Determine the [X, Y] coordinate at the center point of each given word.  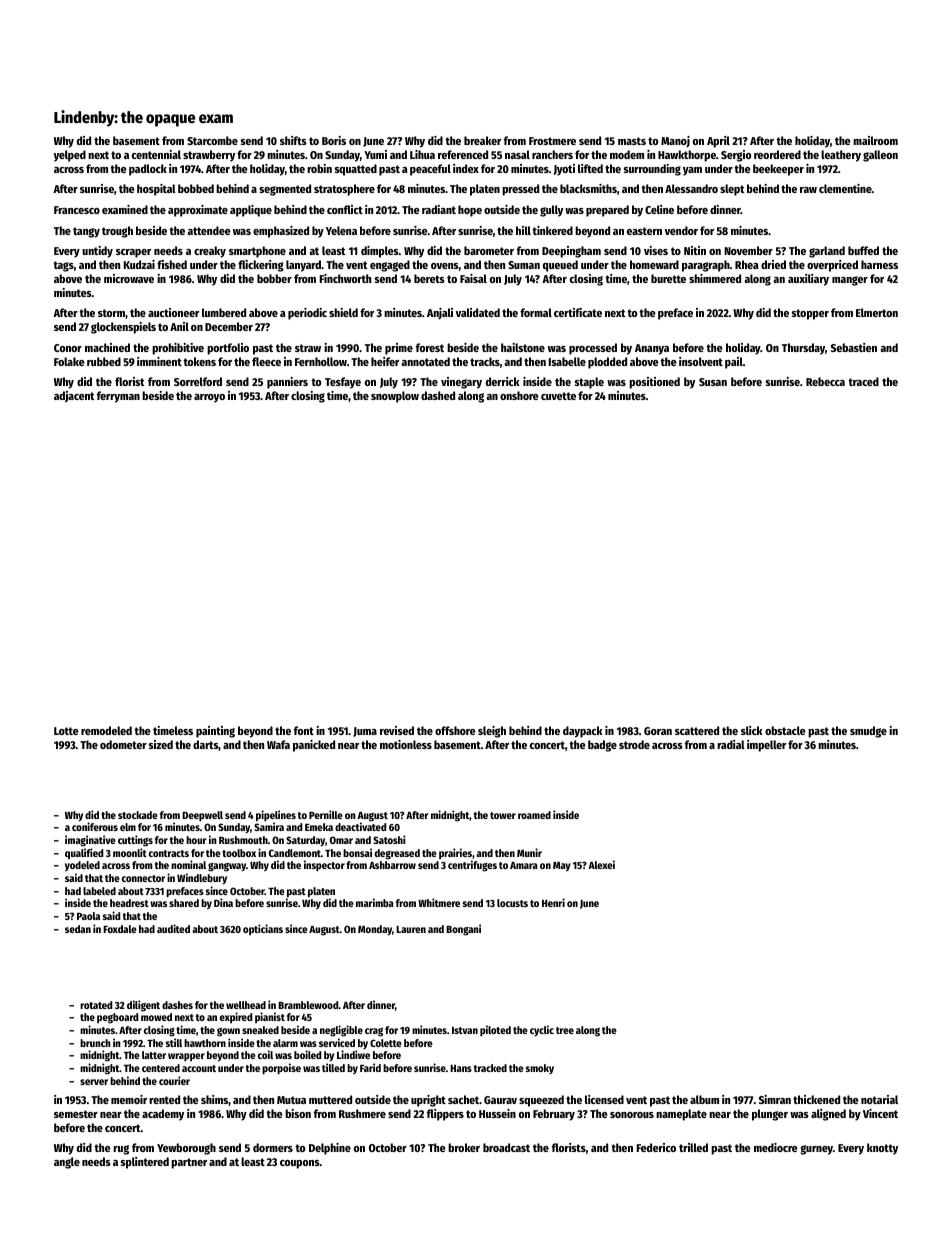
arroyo [209, 398]
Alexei [601, 864]
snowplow [395, 397]
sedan [78, 929]
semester [76, 1114]
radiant [439, 209]
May [562, 867]
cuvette [558, 396]
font [304, 730]
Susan [713, 382]
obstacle [785, 730]
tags [63, 266]
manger [850, 281]
